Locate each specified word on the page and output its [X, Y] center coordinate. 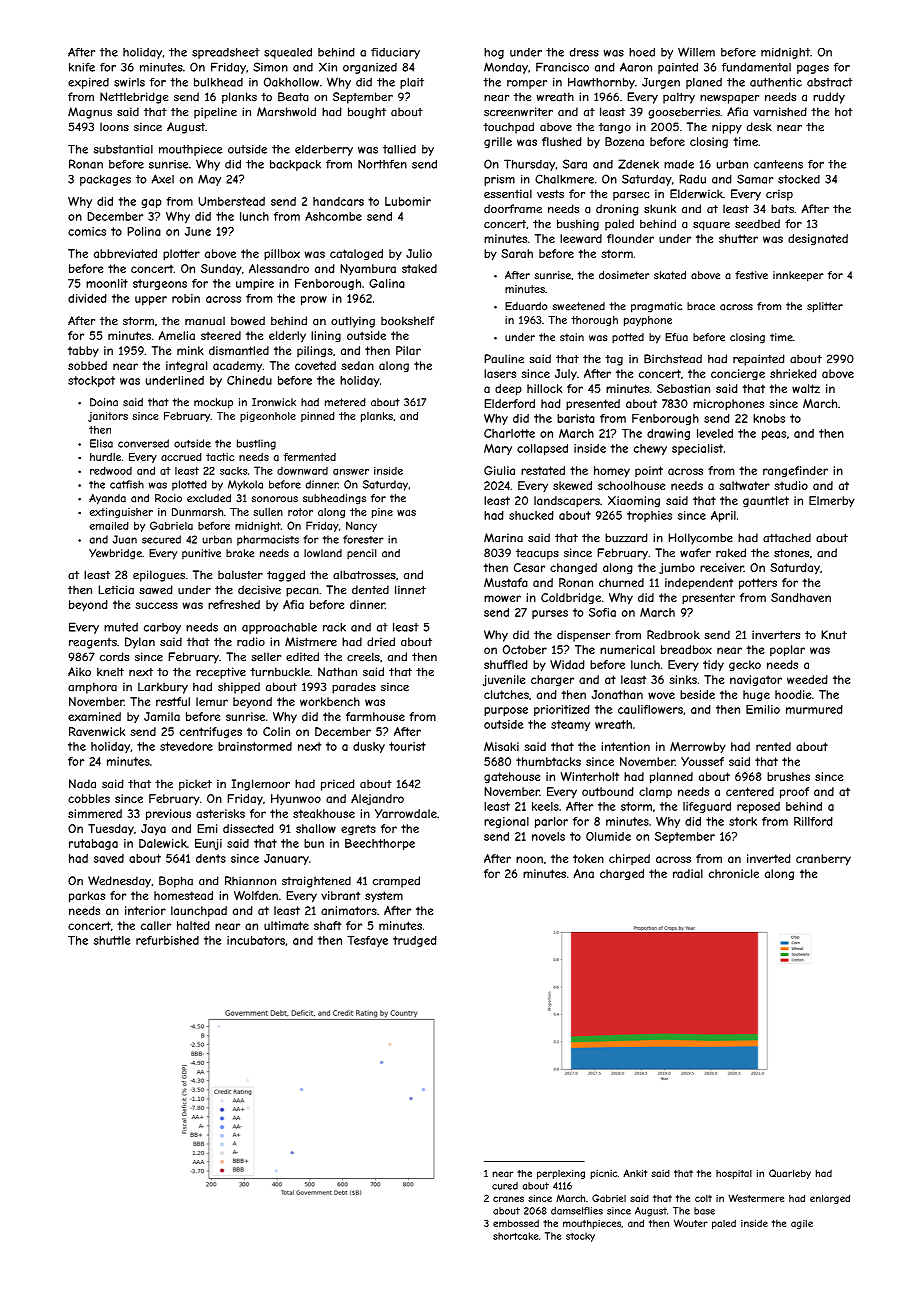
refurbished [167, 940]
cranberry [823, 860]
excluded [209, 498]
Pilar [408, 350]
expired [88, 83]
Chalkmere [564, 179]
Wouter [691, 1223]
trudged [415, 941]
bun [314, 843]
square [711, 226]
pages [813, 69]
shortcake [515, 1236]
